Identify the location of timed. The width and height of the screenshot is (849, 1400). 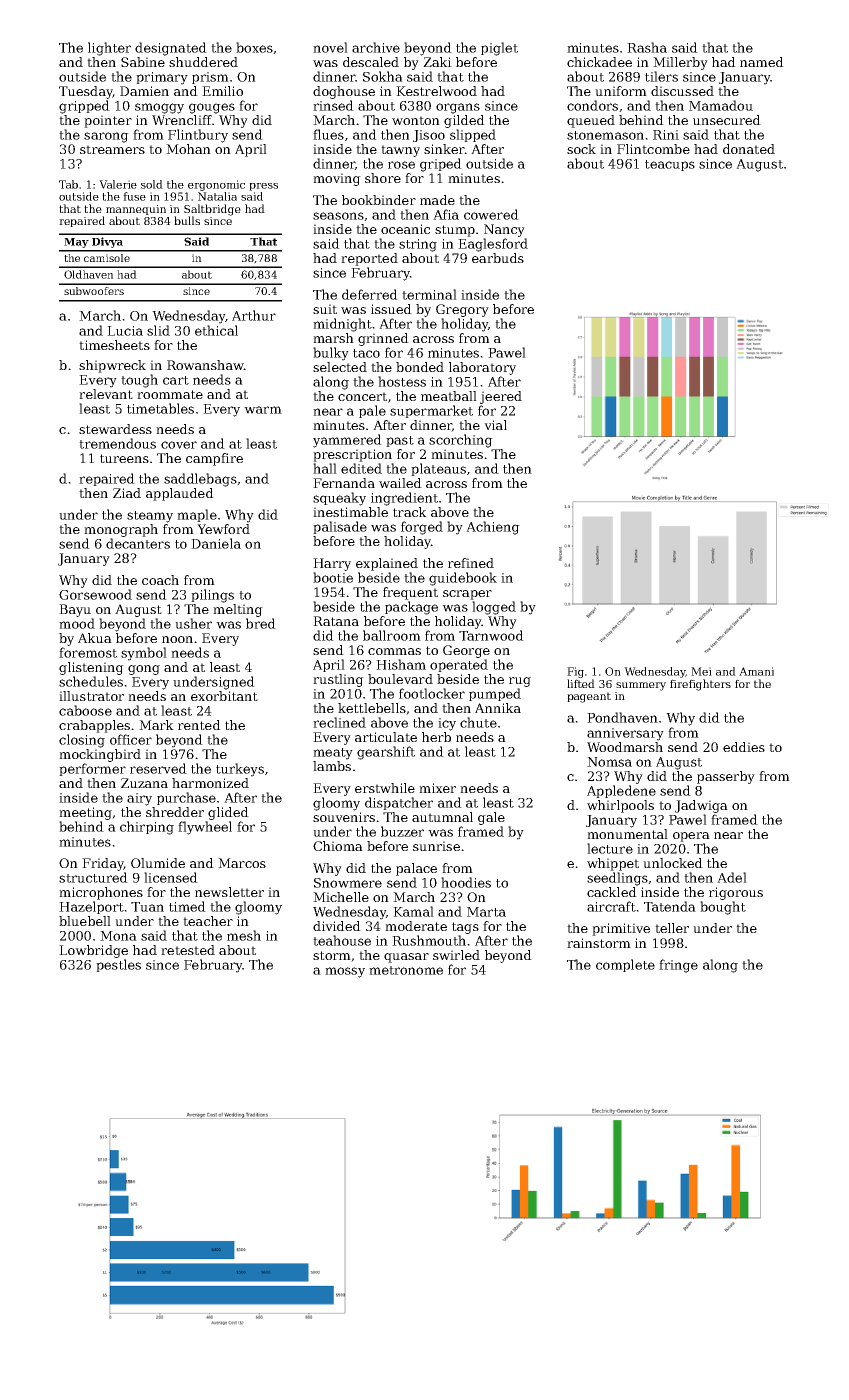
(187, 906).
